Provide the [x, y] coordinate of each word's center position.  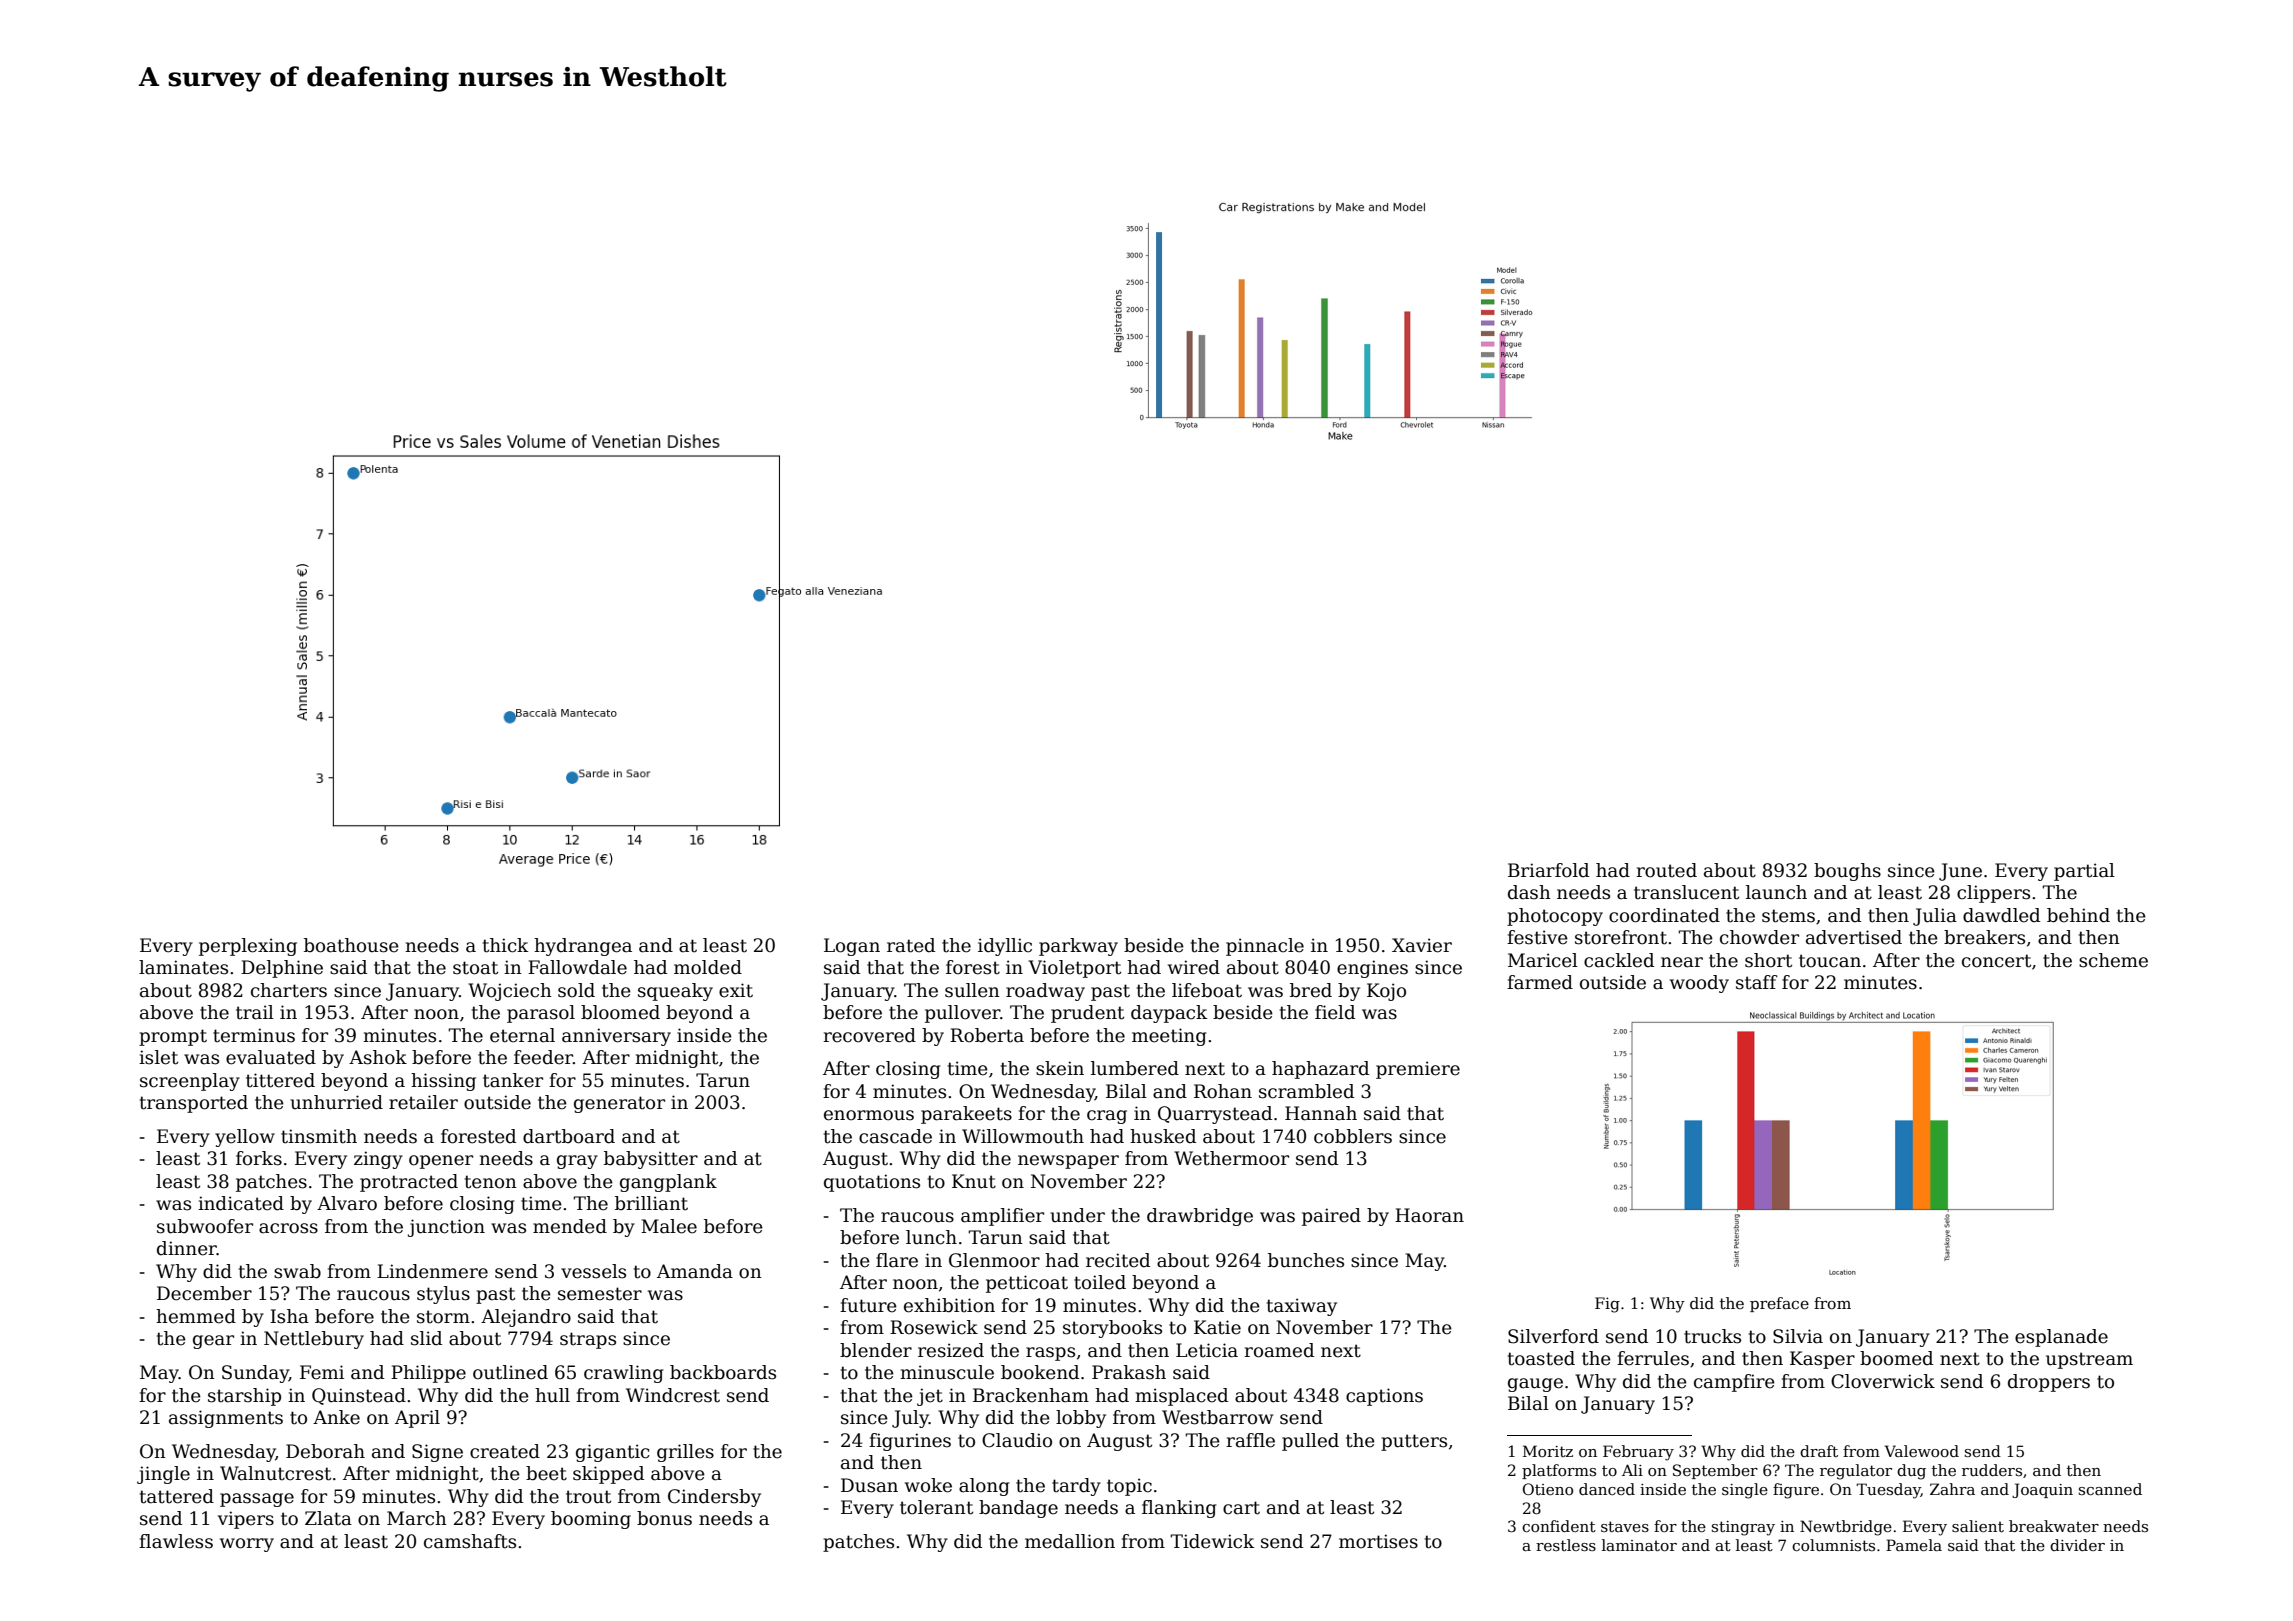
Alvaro [347, 1203]
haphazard [1320, 1070]
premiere [1418, 1070]
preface [1779, 1304]
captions [1384, 1397]
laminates [183, 967]
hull [552, 1395]
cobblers [1353, 1136]
